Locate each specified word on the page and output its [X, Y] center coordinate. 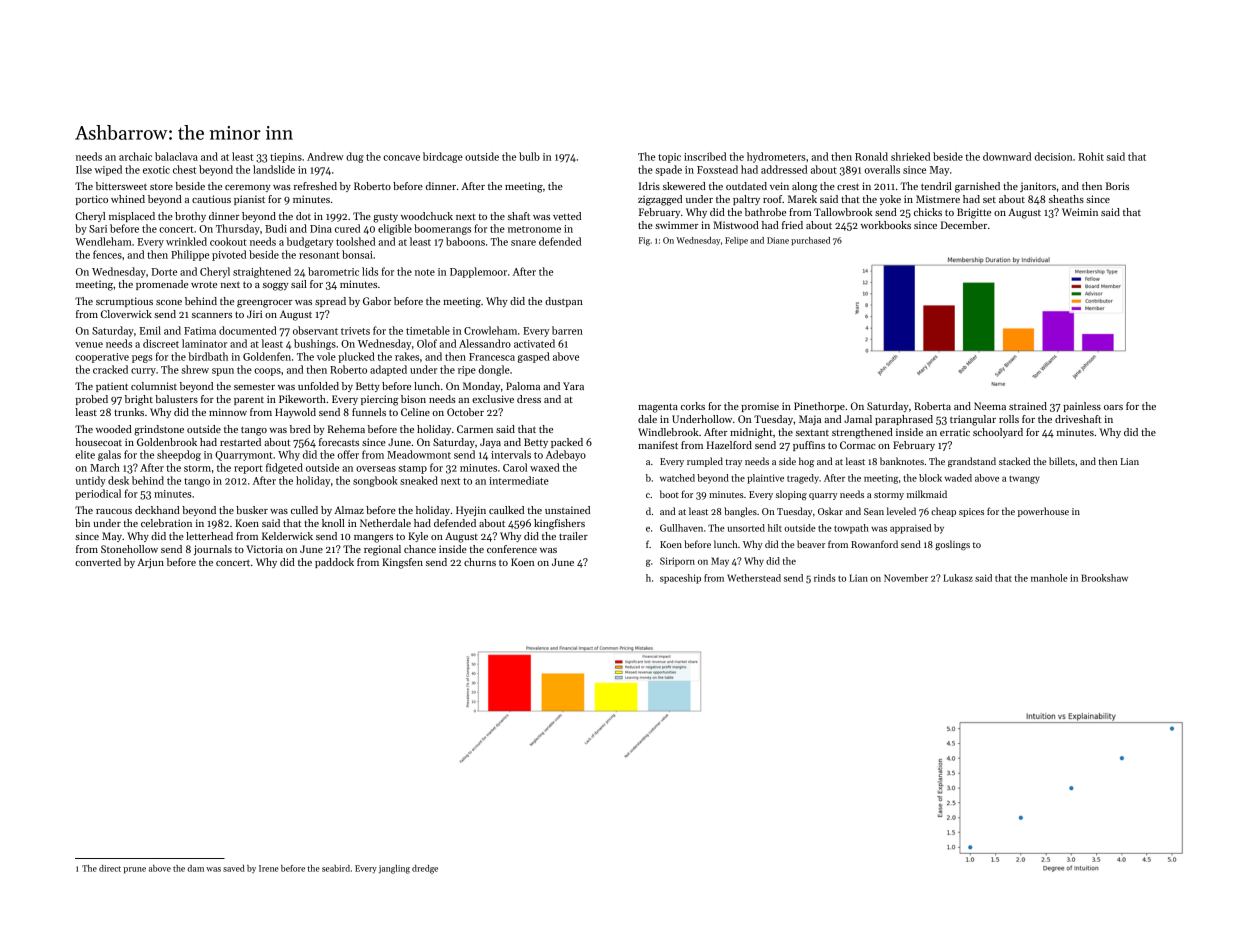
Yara [573, 386]
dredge [425, 869]
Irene [269, 868]
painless [1082, 407]
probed [92, 400]
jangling [394, 869]
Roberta [932, 406]
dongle [494, 370]
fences [107, 254]
